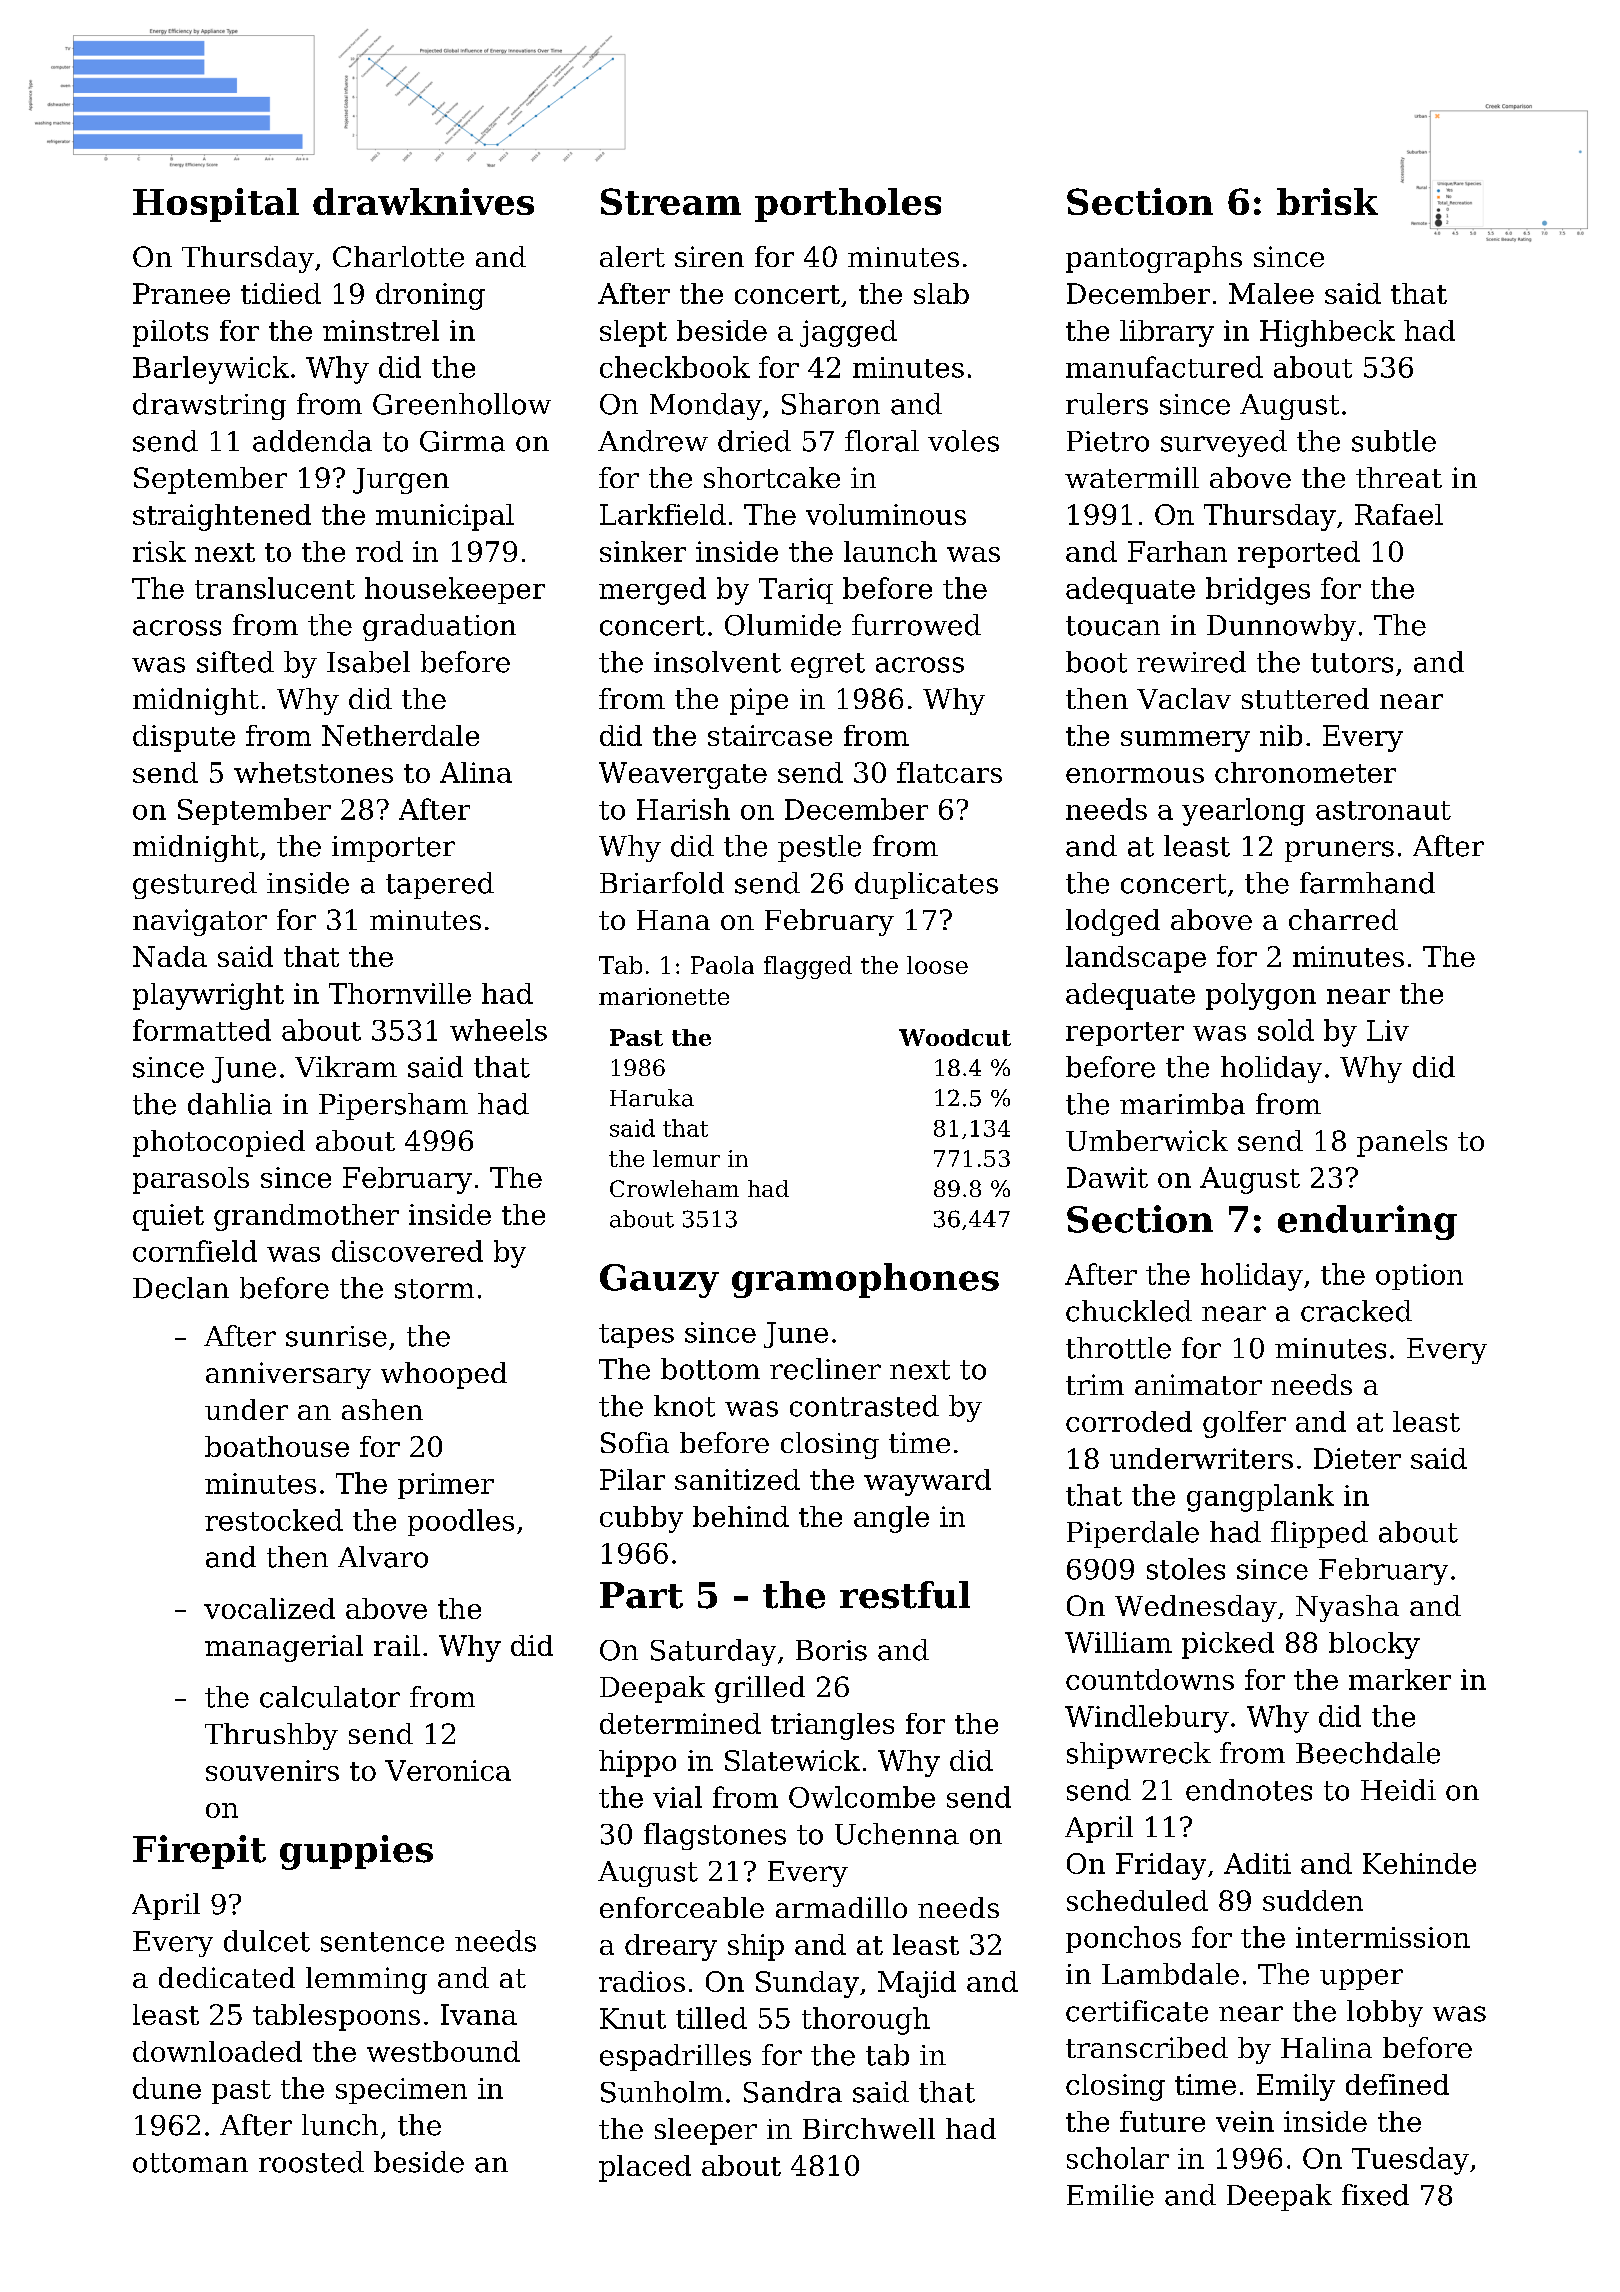 This screenshot has height=2292, width=1620. What do you see at coordinates (462, 441) in the screenshot?
I see `Girma` at bounding box center [462, 441].
